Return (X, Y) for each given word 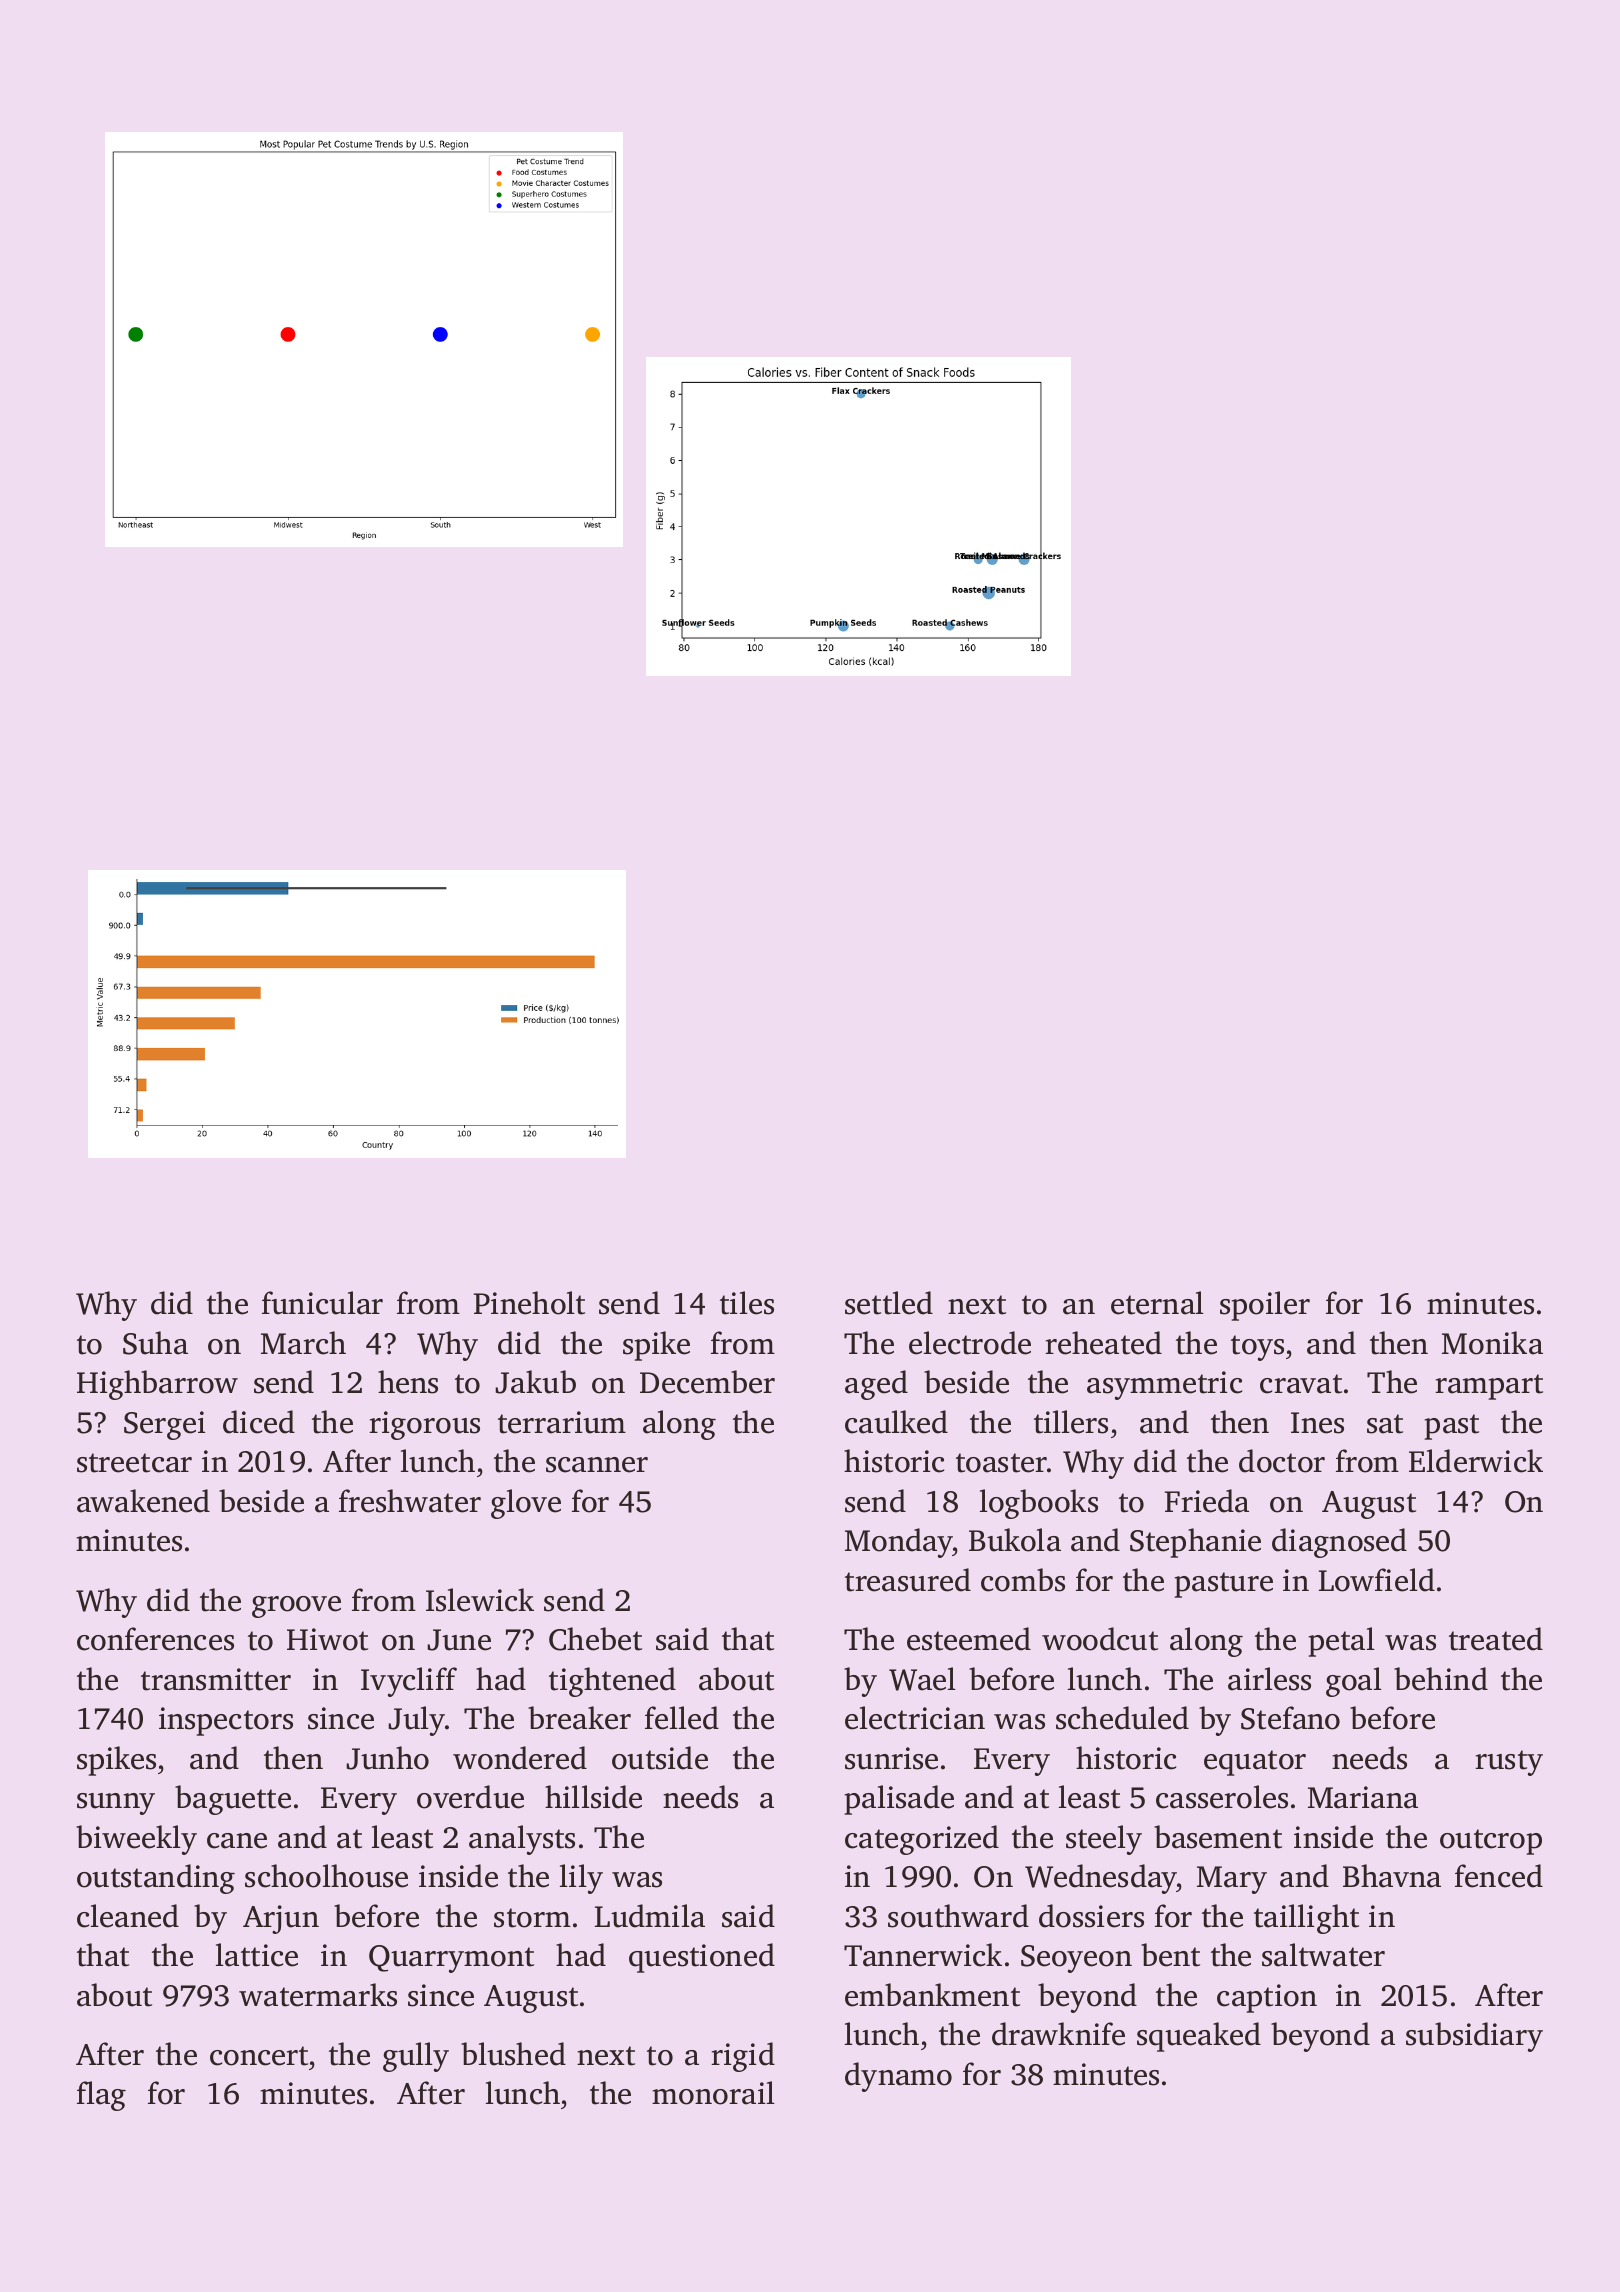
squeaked (1199, 2037)
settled (889, 1303)
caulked (896, 1422)
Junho (387, 1758)
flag (101, 2096)
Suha (155, 1343)
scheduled (1122, 1718)
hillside (593, 1797)
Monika (1492, 1343)
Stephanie (1195, 1543)
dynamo (898, 2077)
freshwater (410, 1501)
